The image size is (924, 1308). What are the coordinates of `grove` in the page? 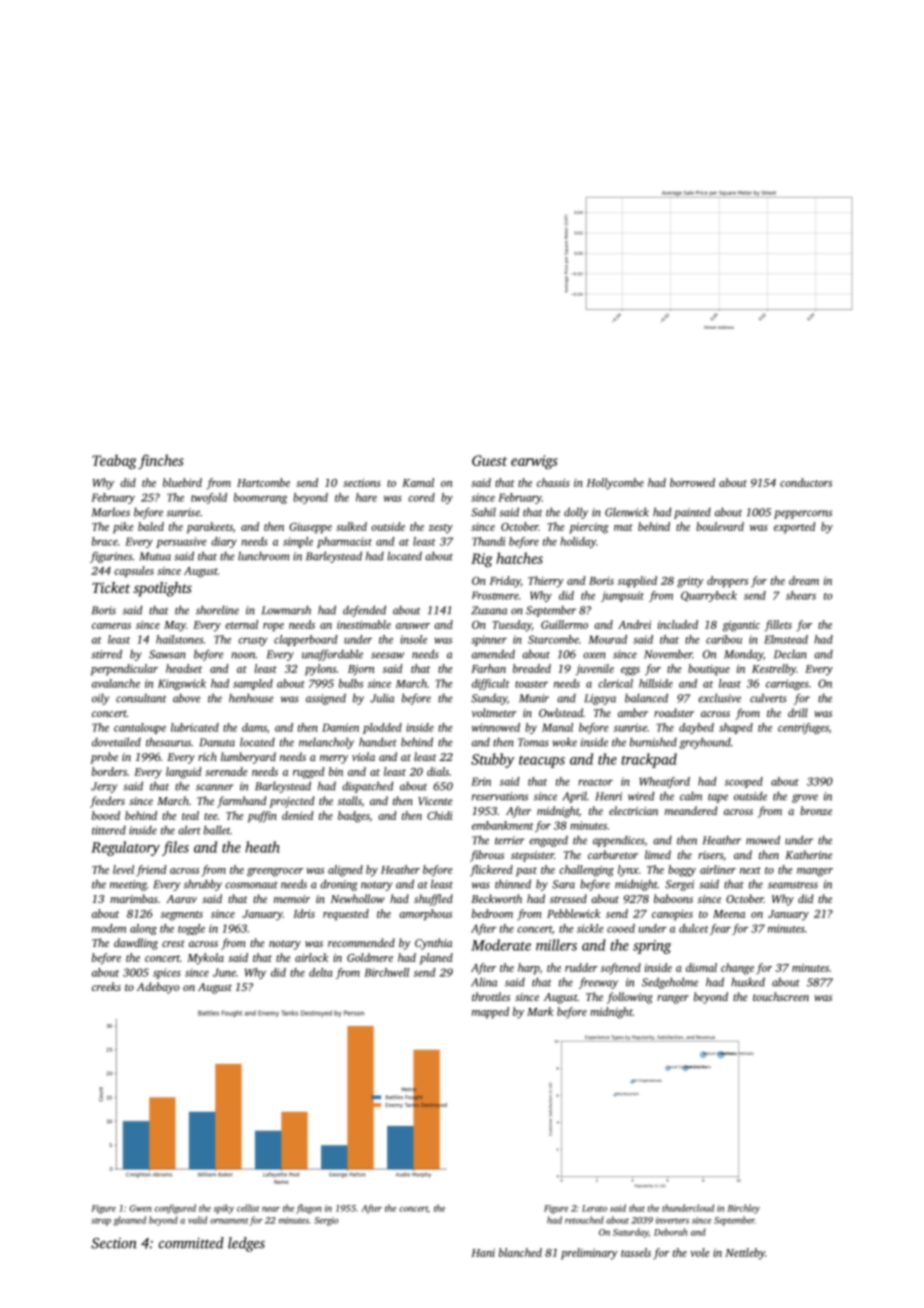 It's located at (805, 798).
